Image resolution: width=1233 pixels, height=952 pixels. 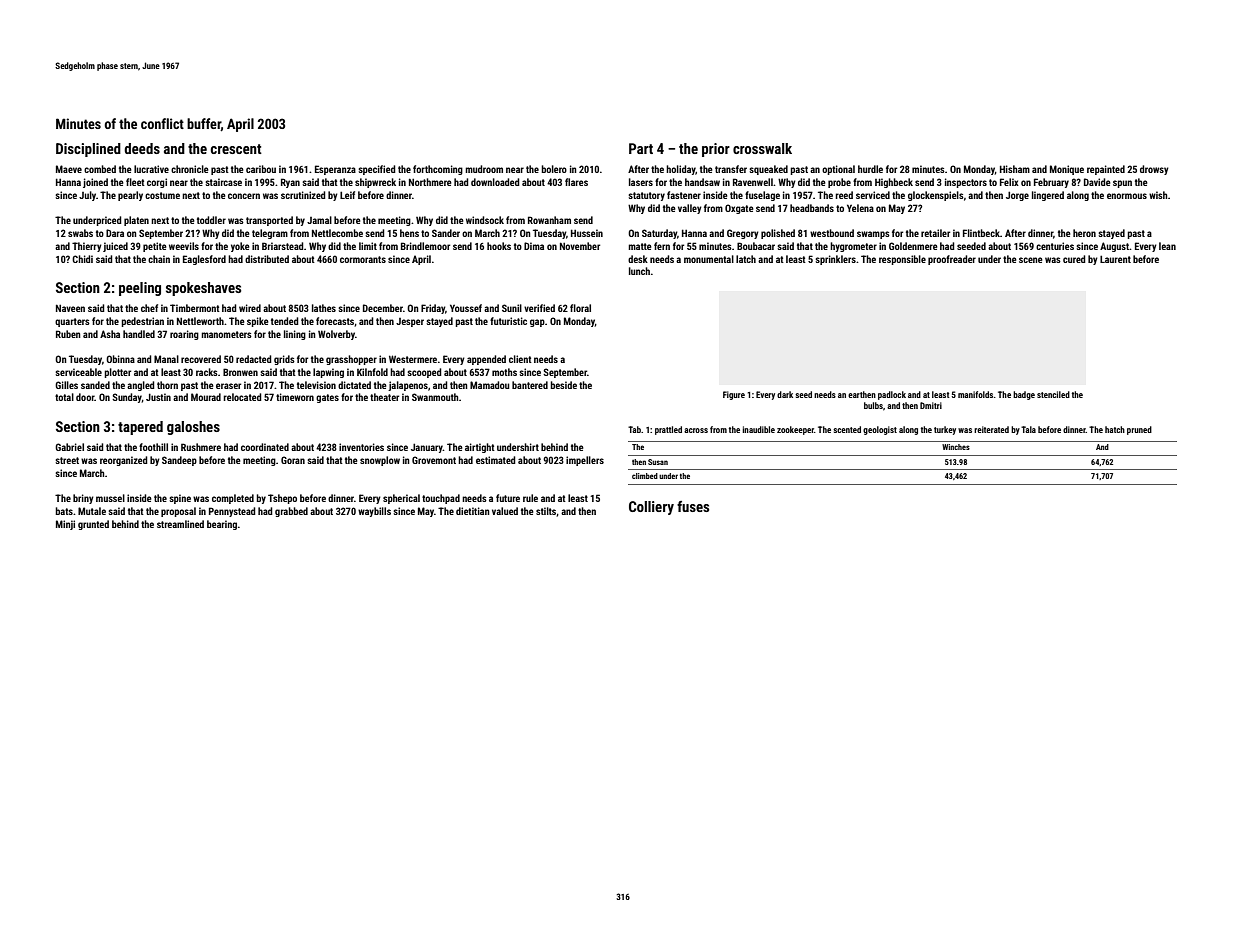 What do you see at coordinates (374, 512) in the screenshot?
I see `waybills` at bounding box center [374, 512].
